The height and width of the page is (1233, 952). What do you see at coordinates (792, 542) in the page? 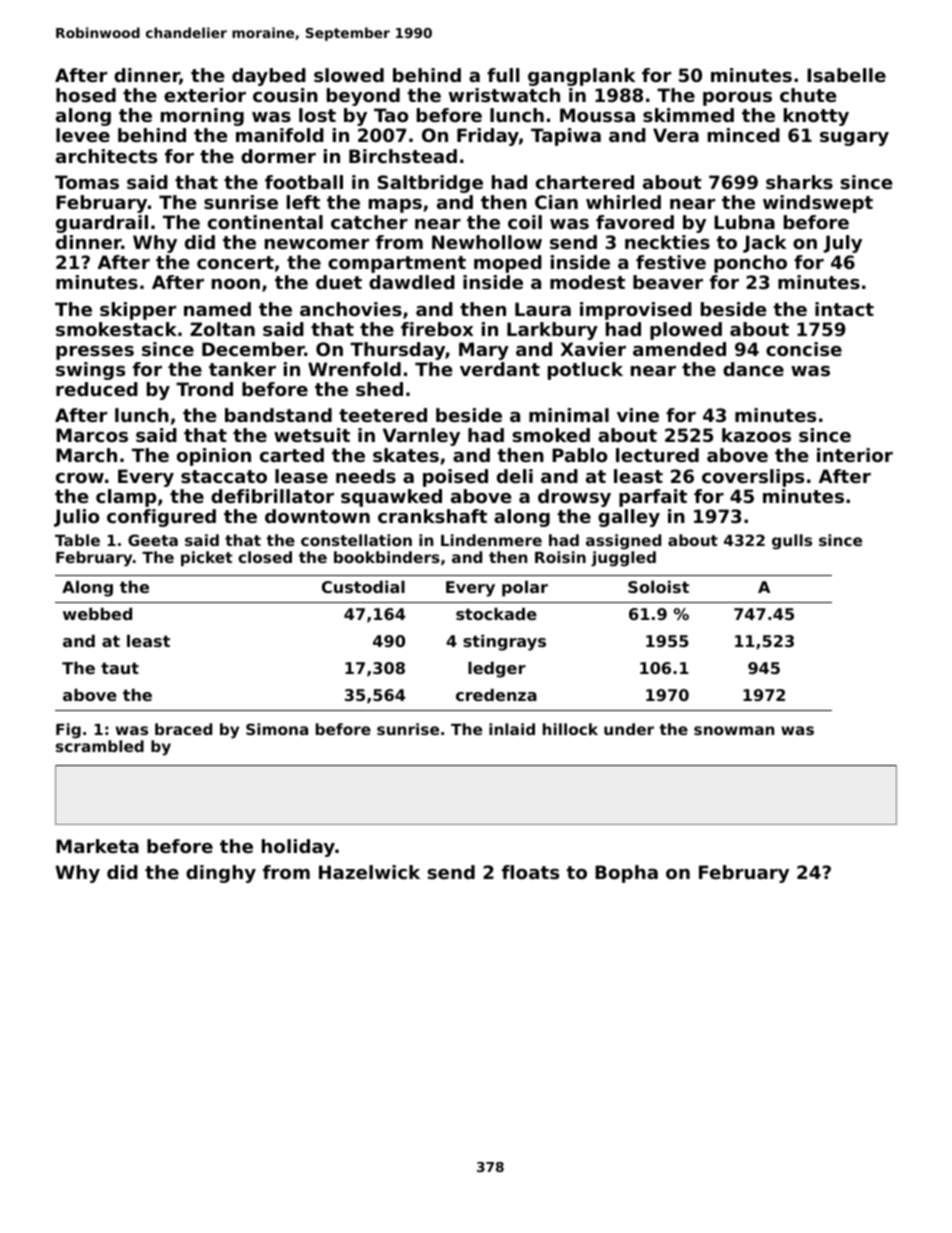
I see `gulls` at bounding box center [792, 542].
